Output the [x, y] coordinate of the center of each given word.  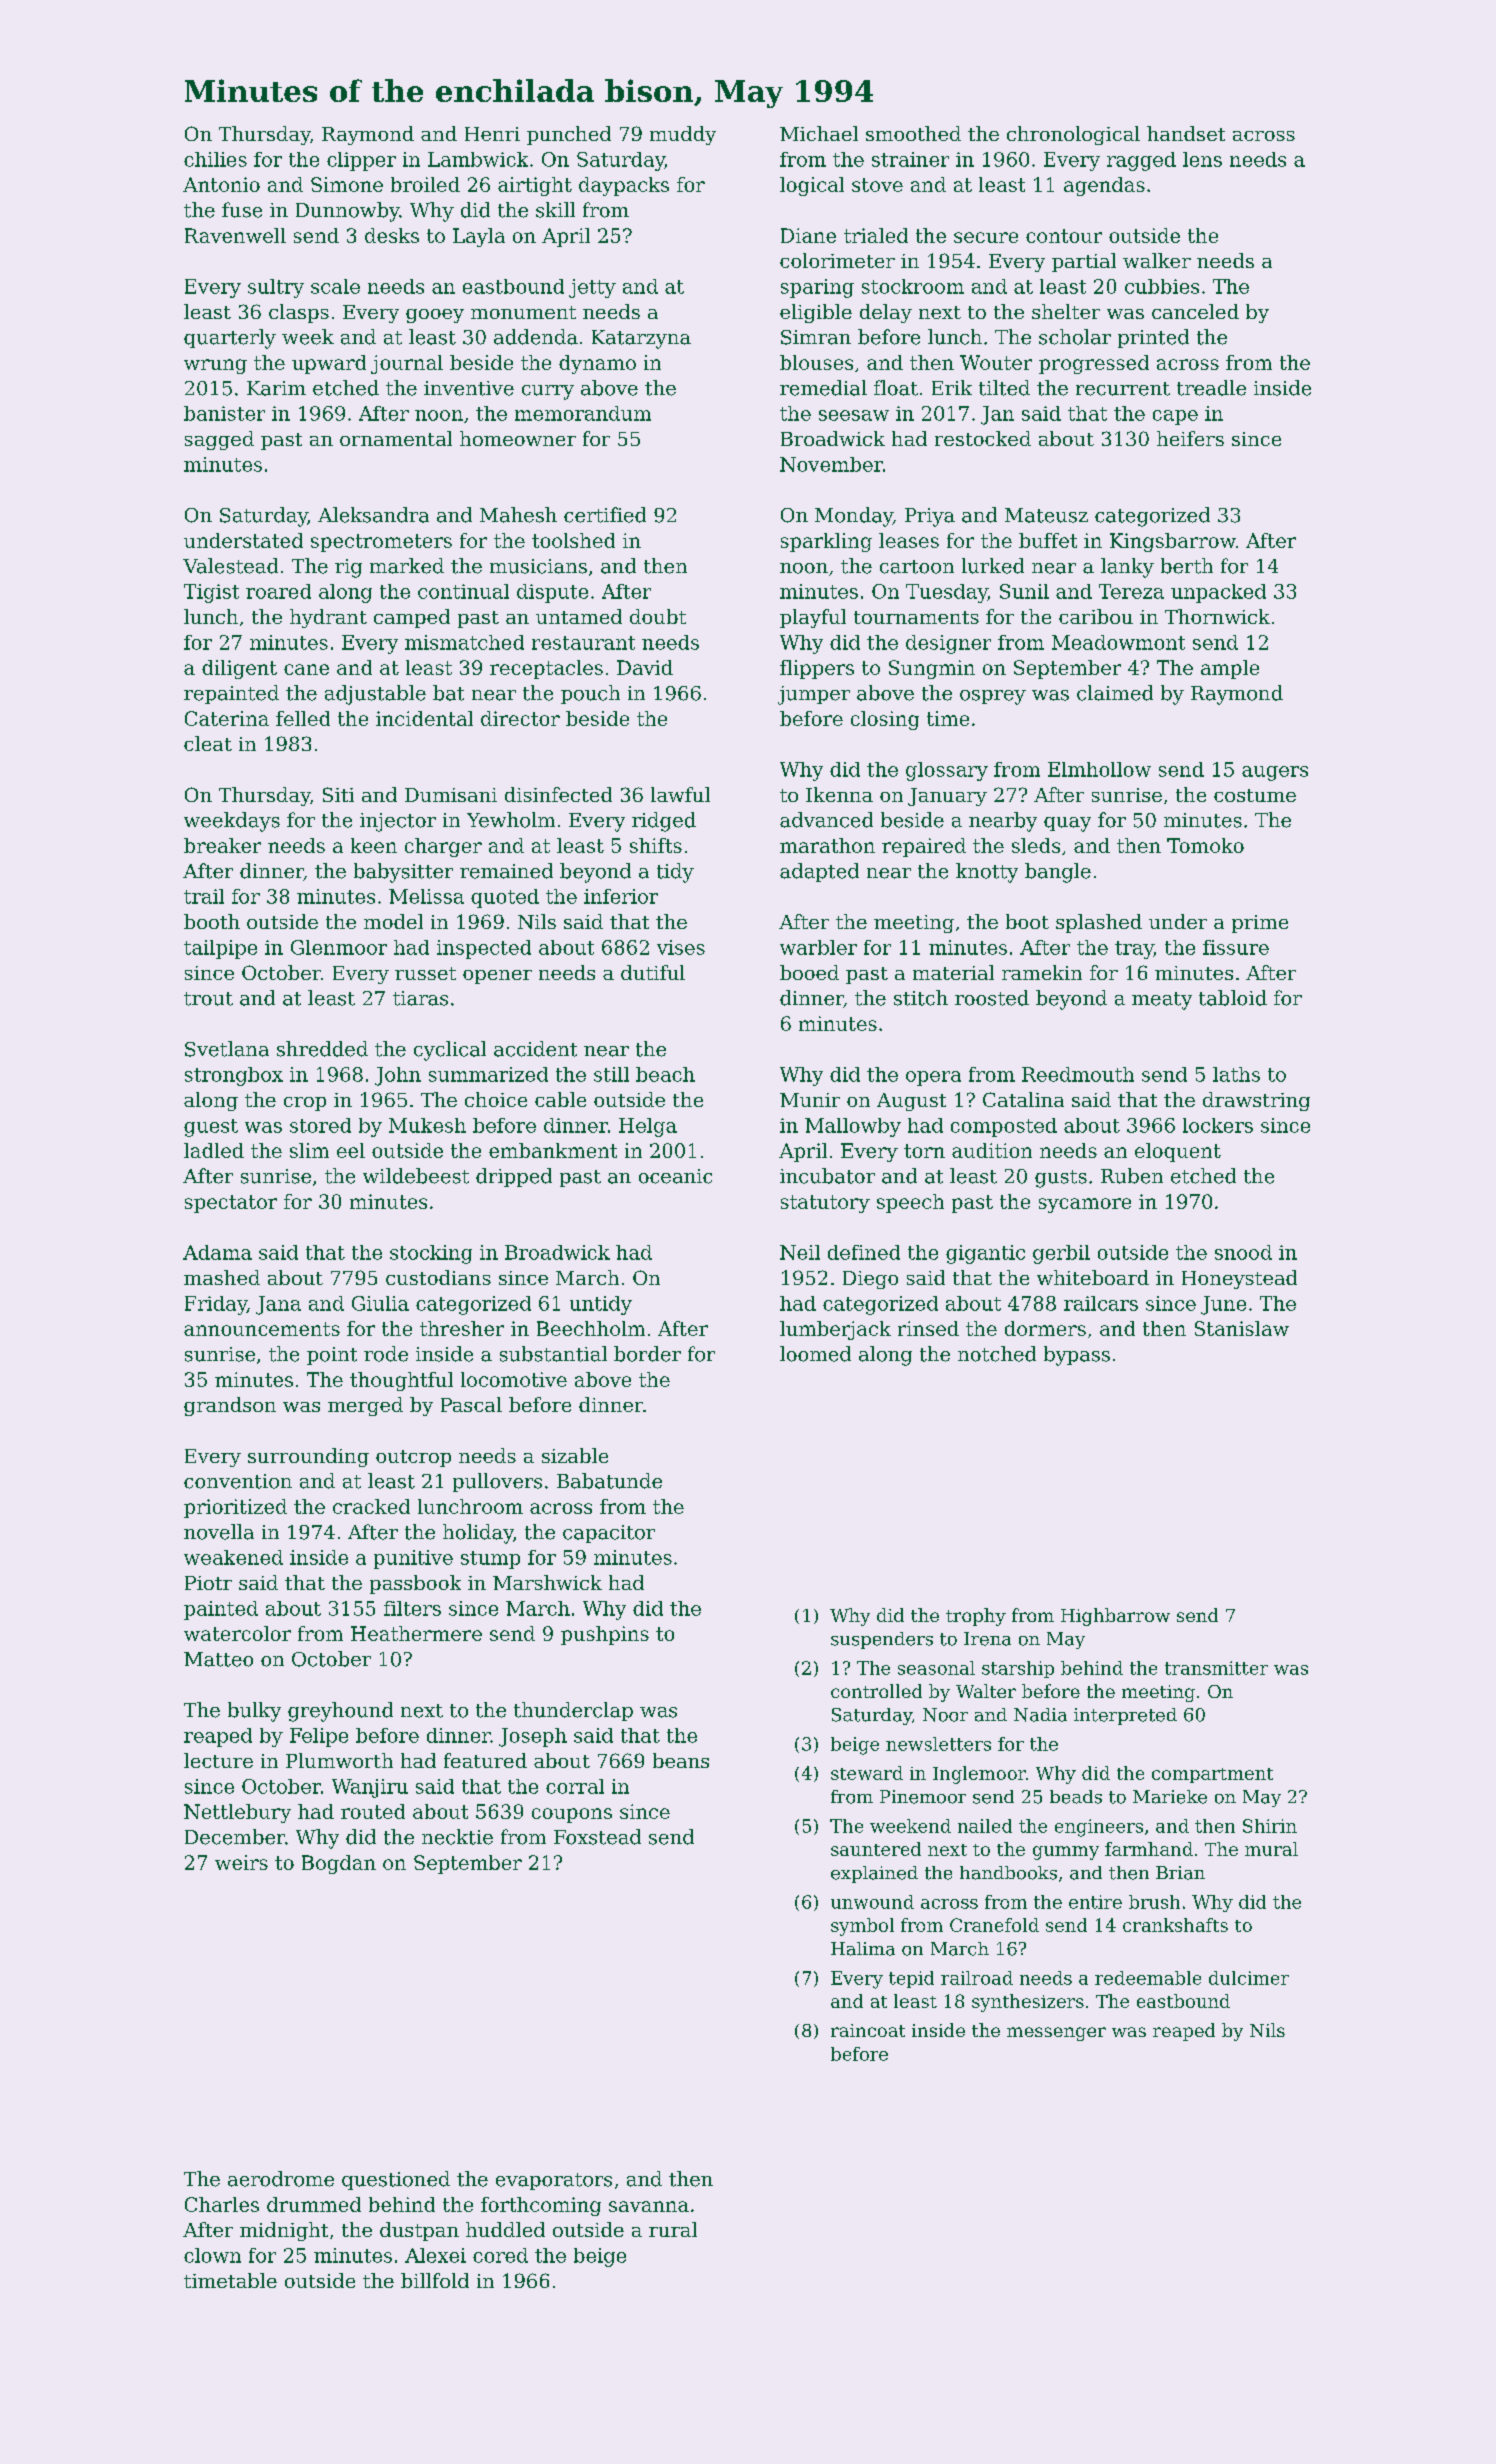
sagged [219, 440]
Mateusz [1046, 515]
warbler [818, 947]
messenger [1056, 2034]
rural [673, 2229]
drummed [314, 2204]
